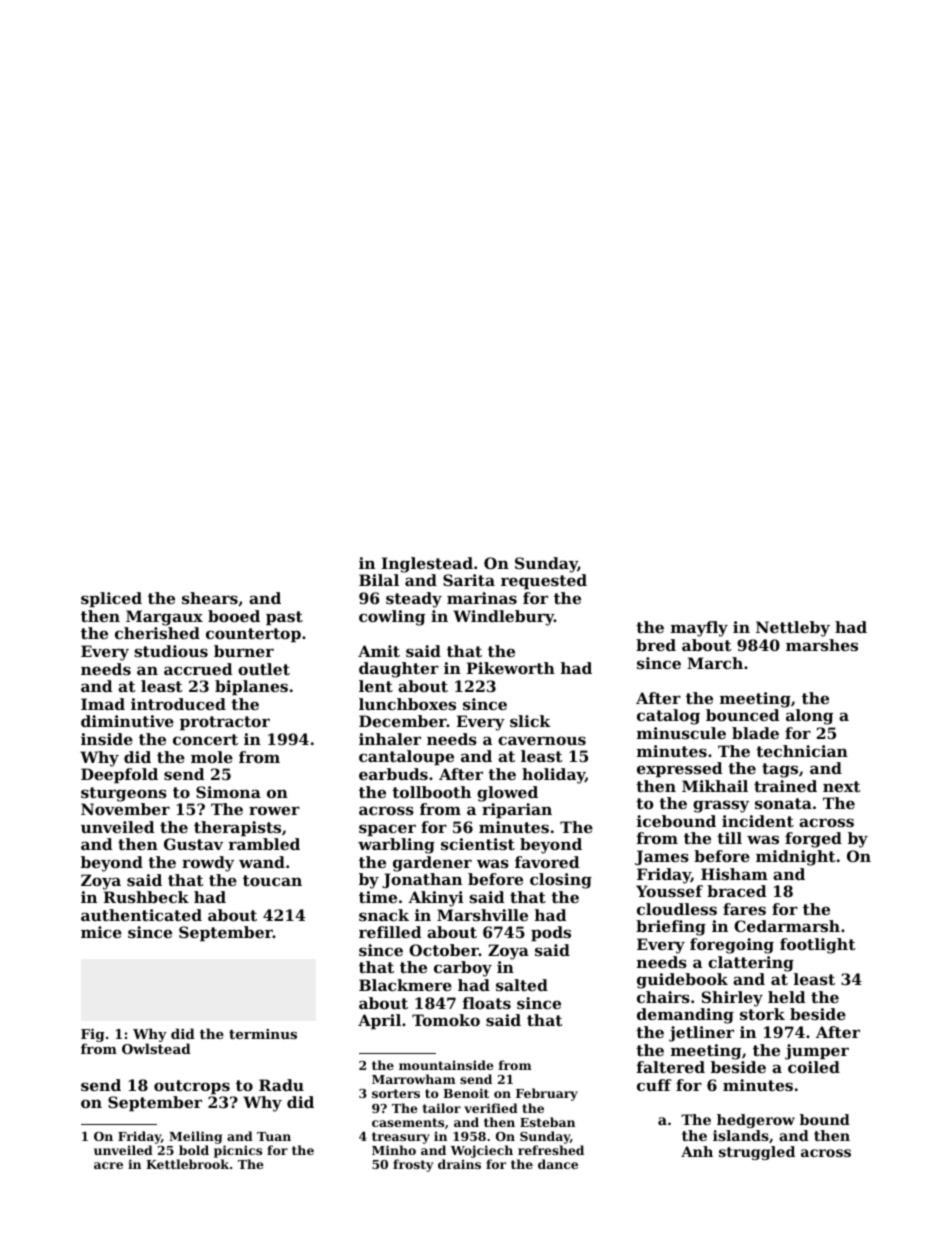  I want to click on November, so click(125, 809).
